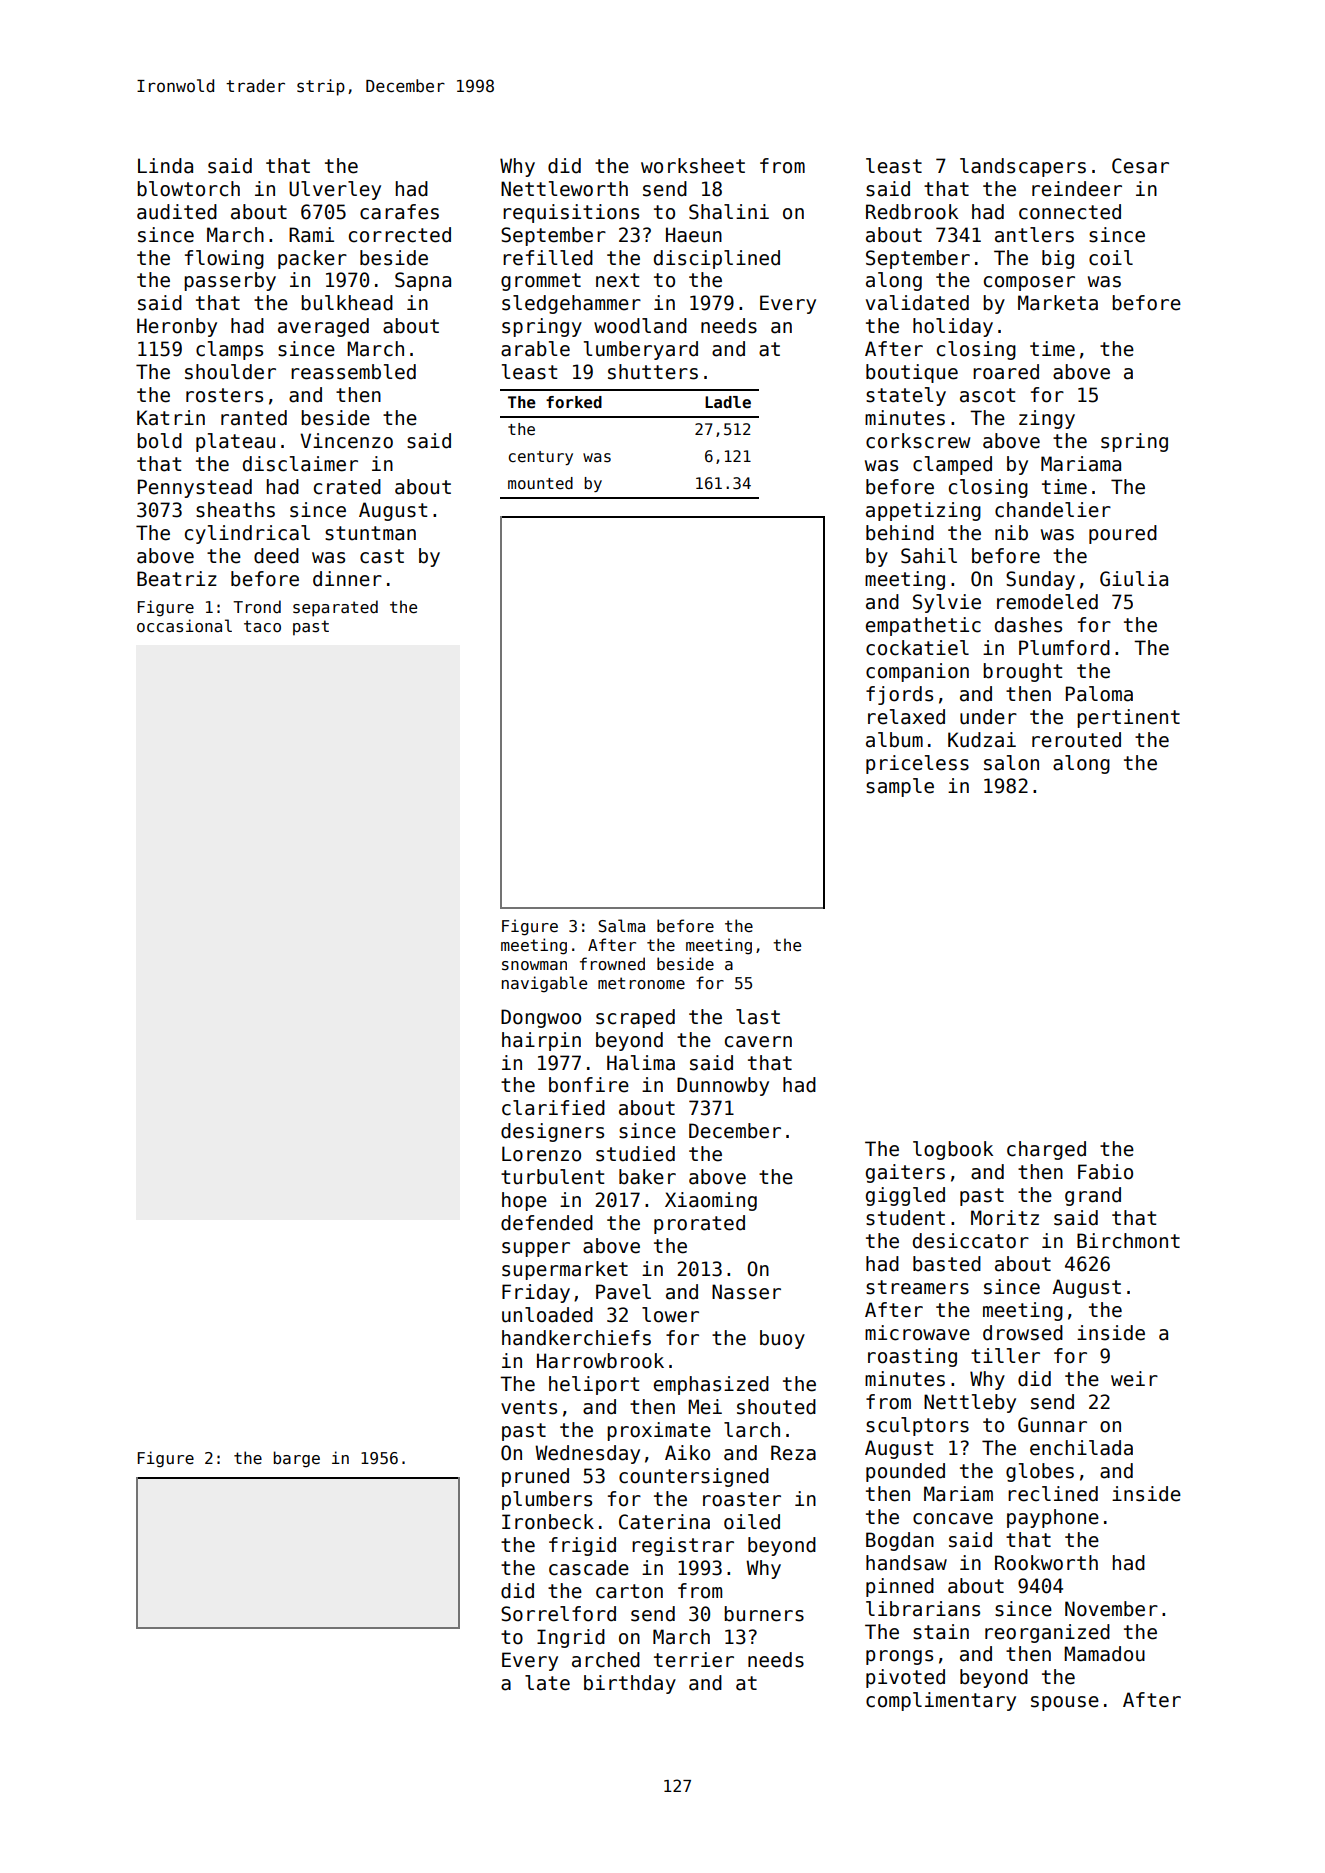  What do you see at coordinates (297, 1459) in the document?
I see `barge` at bounding box center [297, 1459].
